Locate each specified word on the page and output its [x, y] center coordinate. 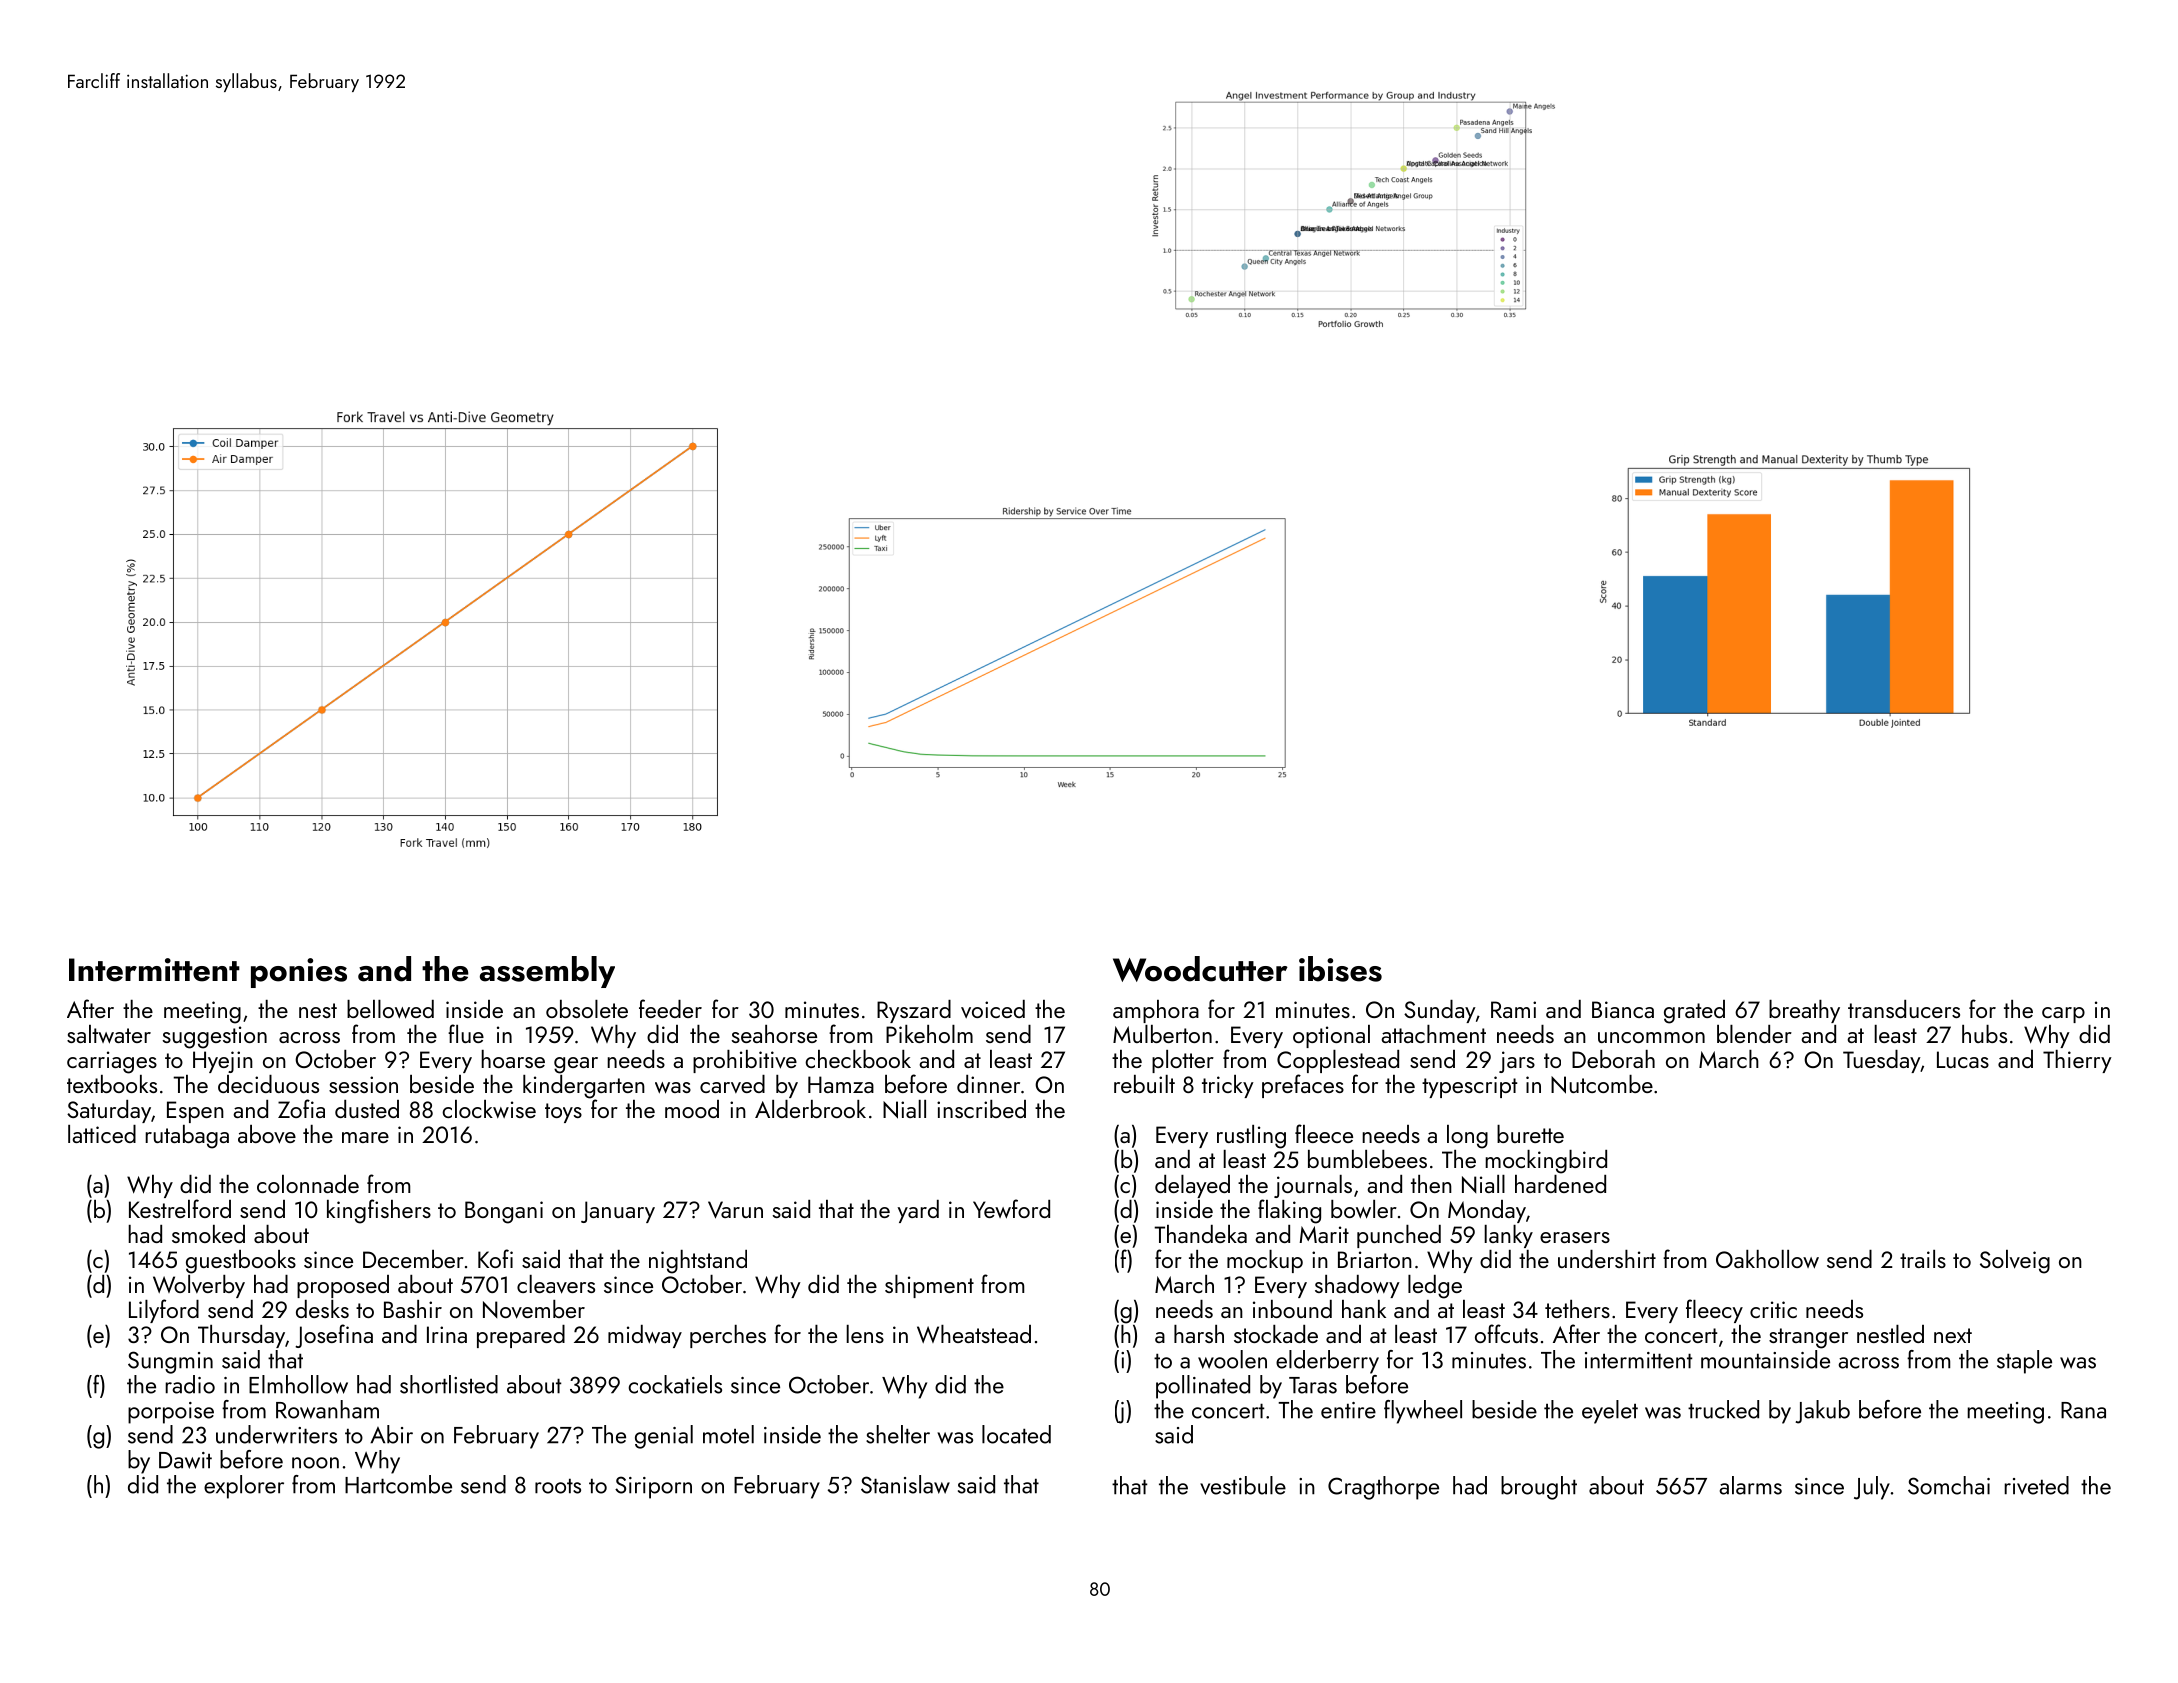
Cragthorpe [1383, 1488]
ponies [299, 973]
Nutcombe [1602, 1084]
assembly [547, 972]
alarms [1751, 1485]
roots [558, 1486]
